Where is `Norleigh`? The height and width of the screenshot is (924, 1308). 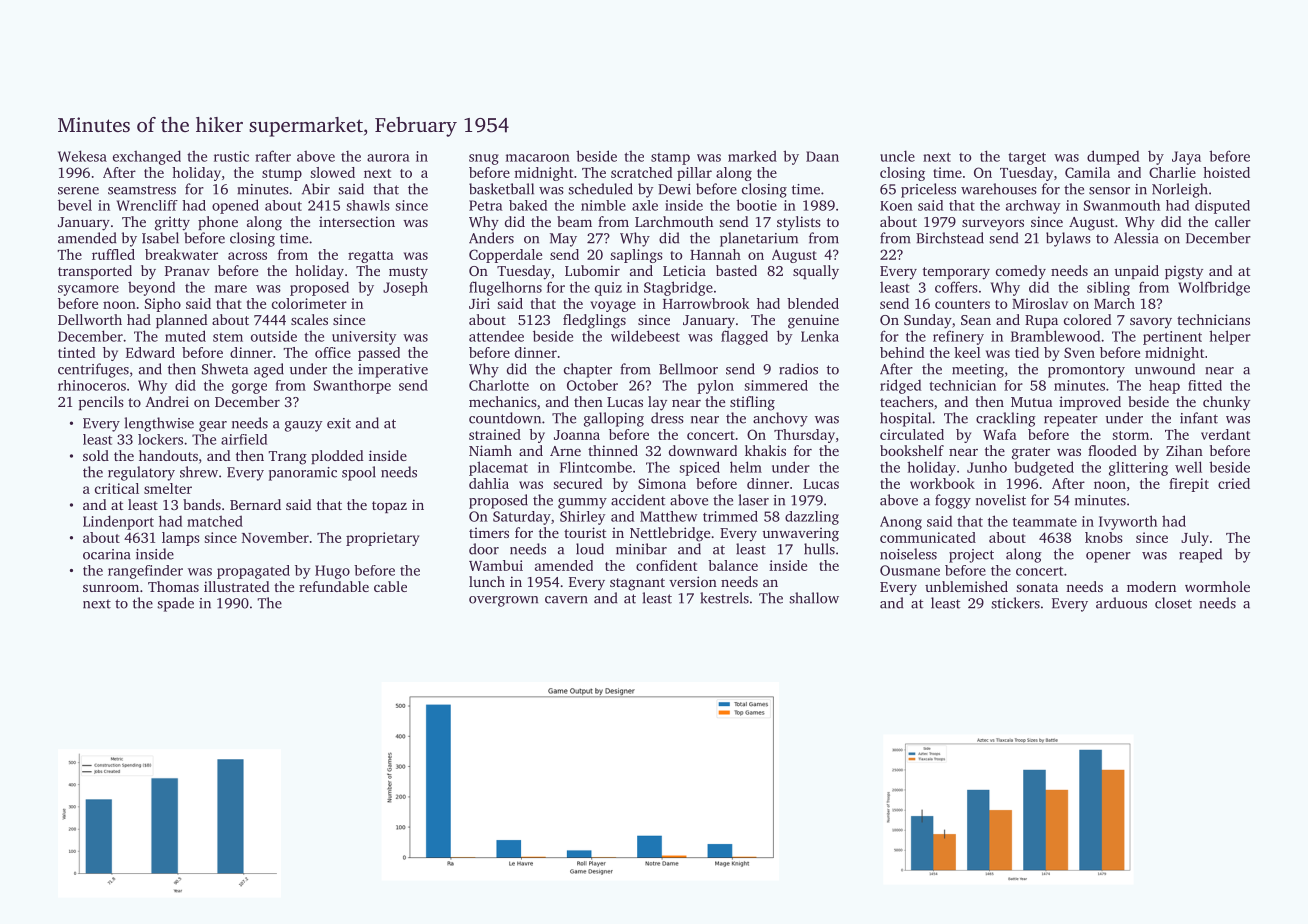 Norleigh is located at coordinates (1180, 190).
